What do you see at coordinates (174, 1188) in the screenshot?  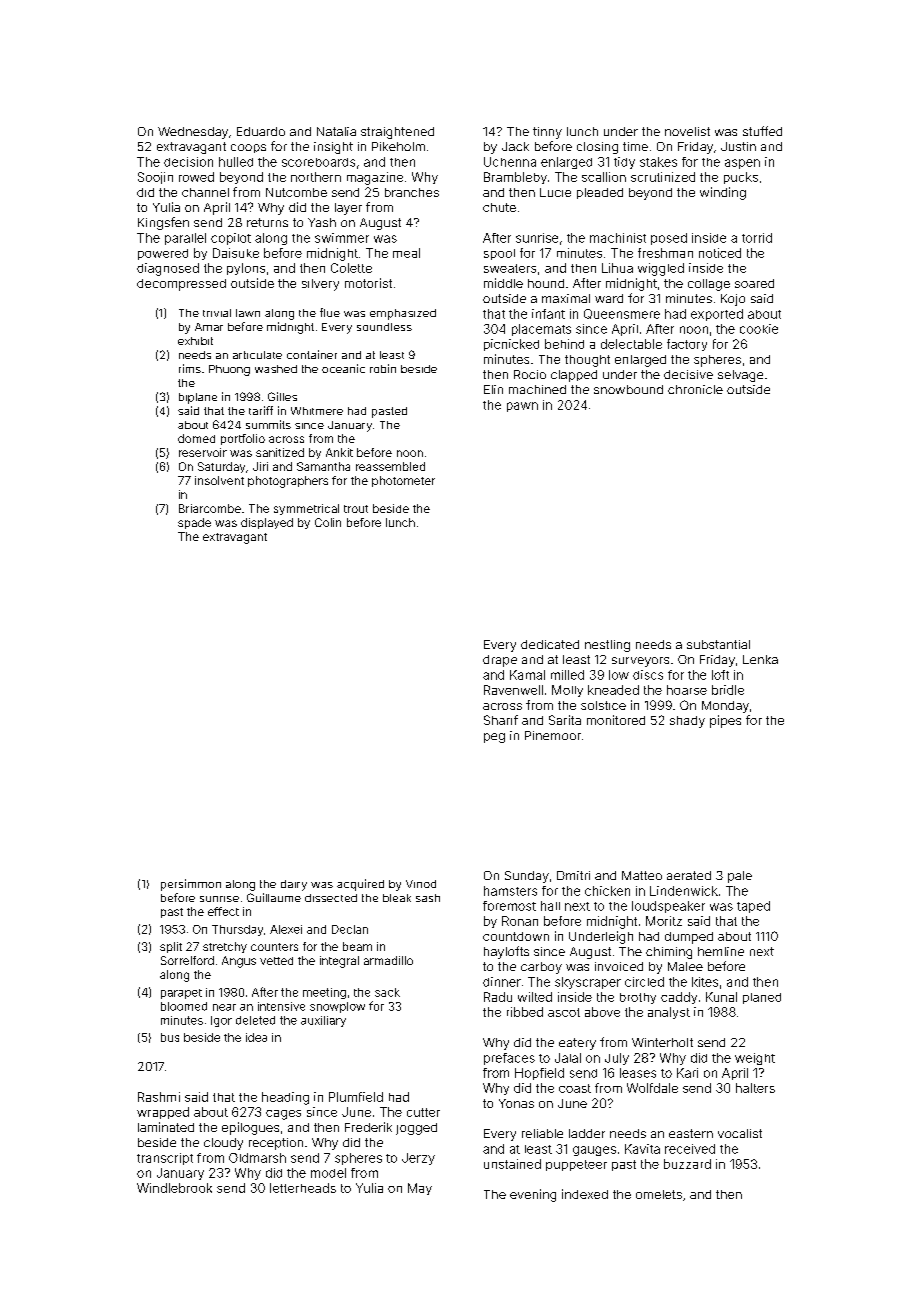 I see `Windlebrook` at bounding box center [174, 1188].
